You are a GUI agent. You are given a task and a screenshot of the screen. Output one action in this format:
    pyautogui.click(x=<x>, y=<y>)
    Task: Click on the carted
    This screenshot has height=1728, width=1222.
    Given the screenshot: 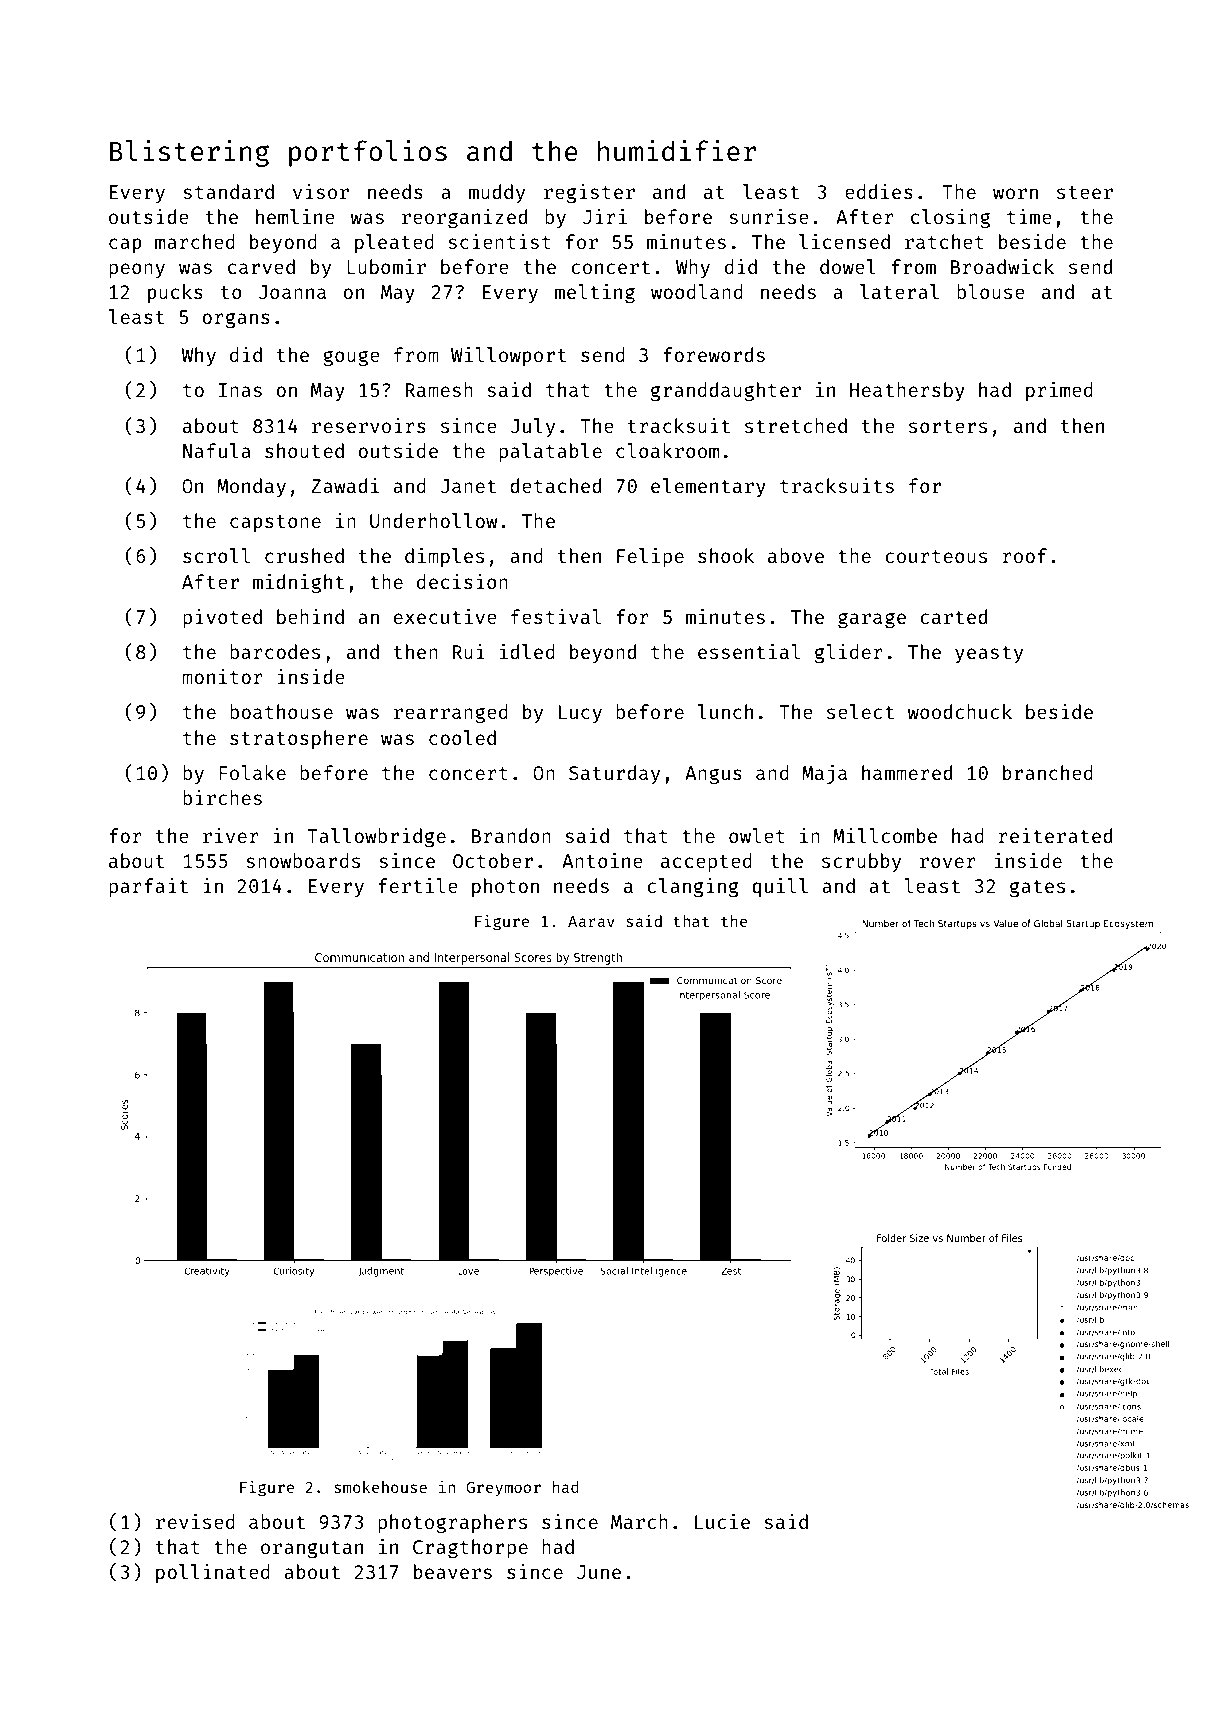 What is the action you would take?
    pyautogui.click(x=953, y=616)
